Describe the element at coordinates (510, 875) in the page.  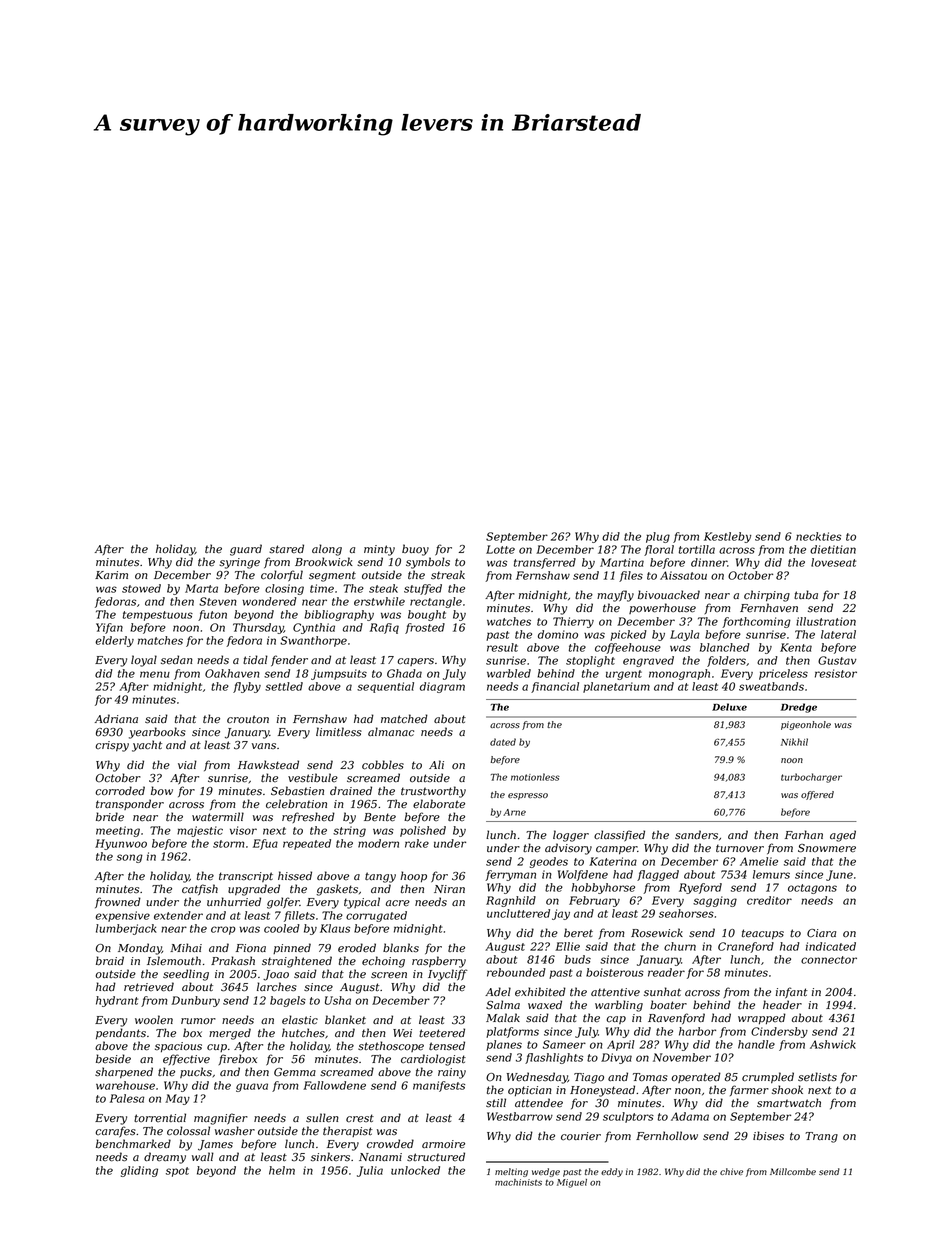
I see `ferryman` at that location.
